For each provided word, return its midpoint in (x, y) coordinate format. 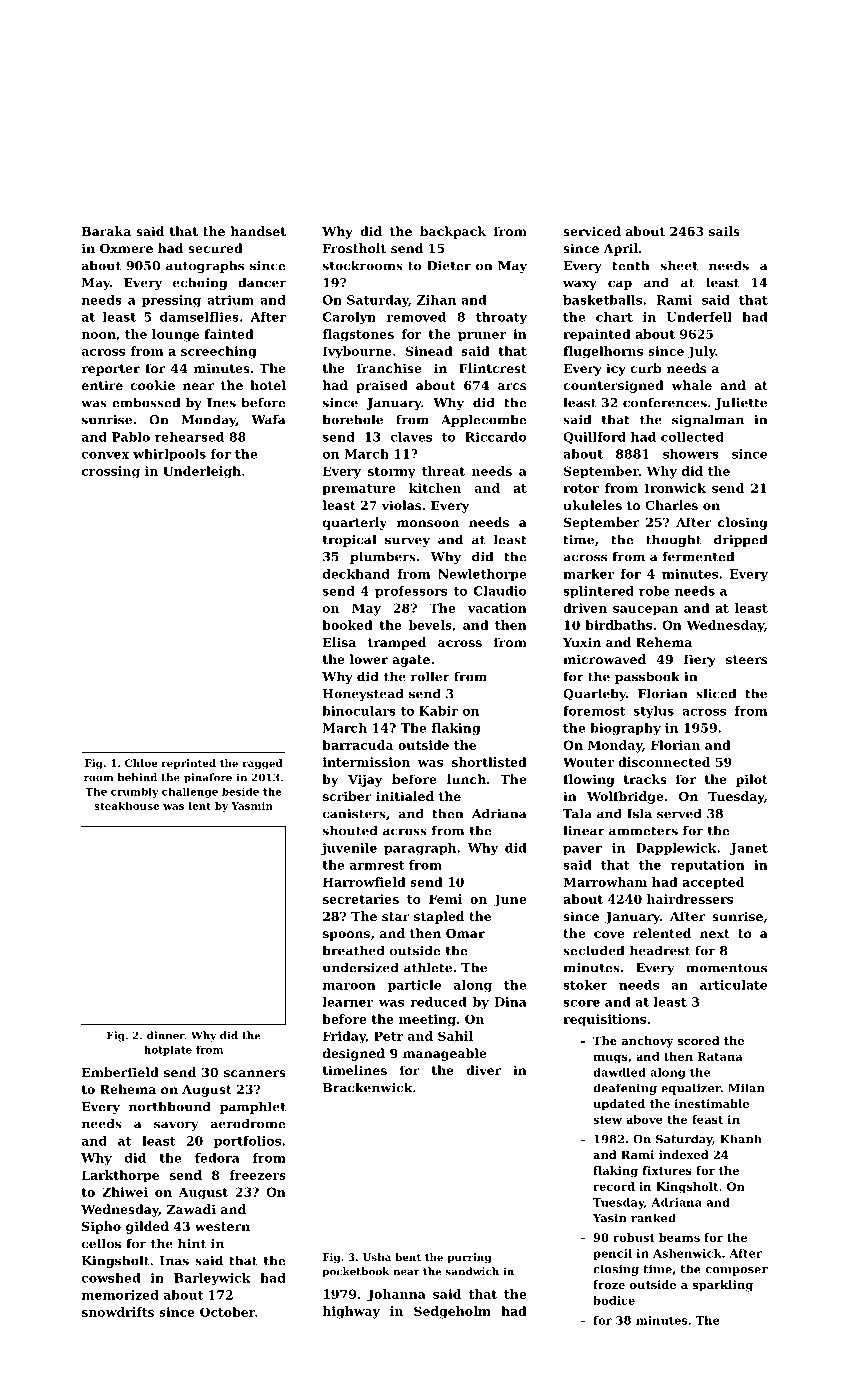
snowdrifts (118, 1312)
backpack (453, 232)
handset (258, 231)
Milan (746, 1088)
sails (724, 231)
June (510, 900)
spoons (346, 936)
